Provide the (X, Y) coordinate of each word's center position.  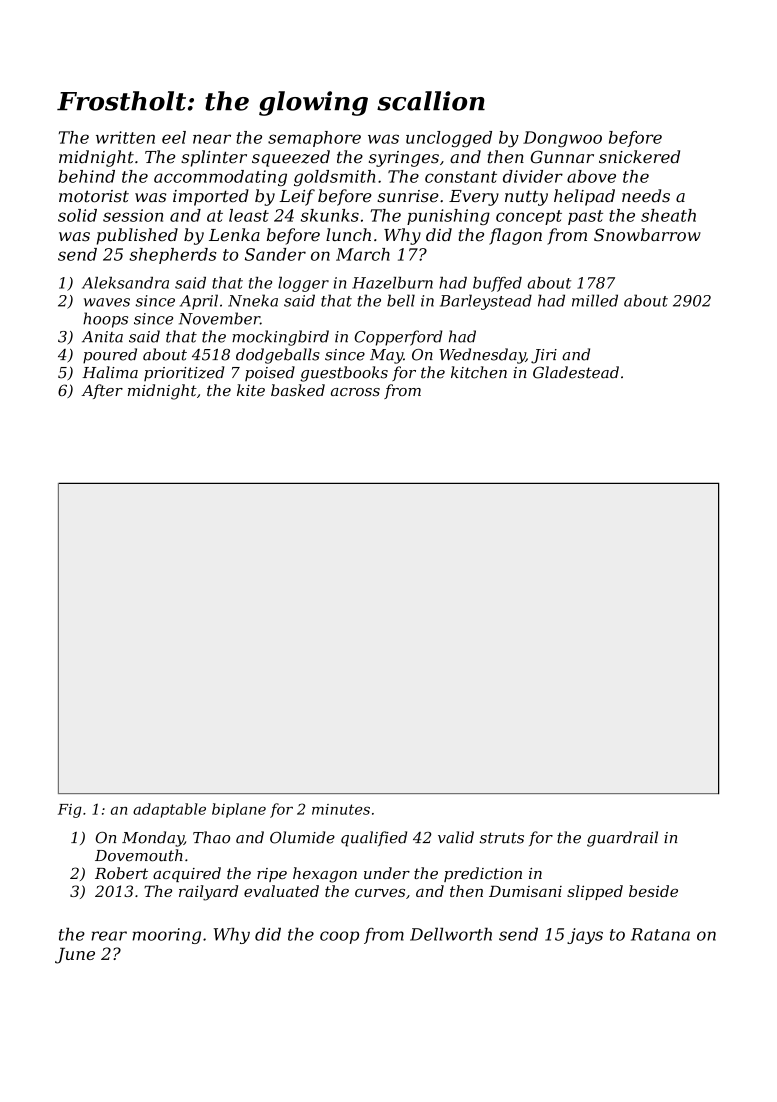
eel (174, 137)
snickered (639, 157)
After (102, 391)
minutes (341, 809)
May (386, 356)
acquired (187, 874)
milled (595, 300)
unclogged (449, 139)
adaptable (169, 810)
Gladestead (576, 372)
